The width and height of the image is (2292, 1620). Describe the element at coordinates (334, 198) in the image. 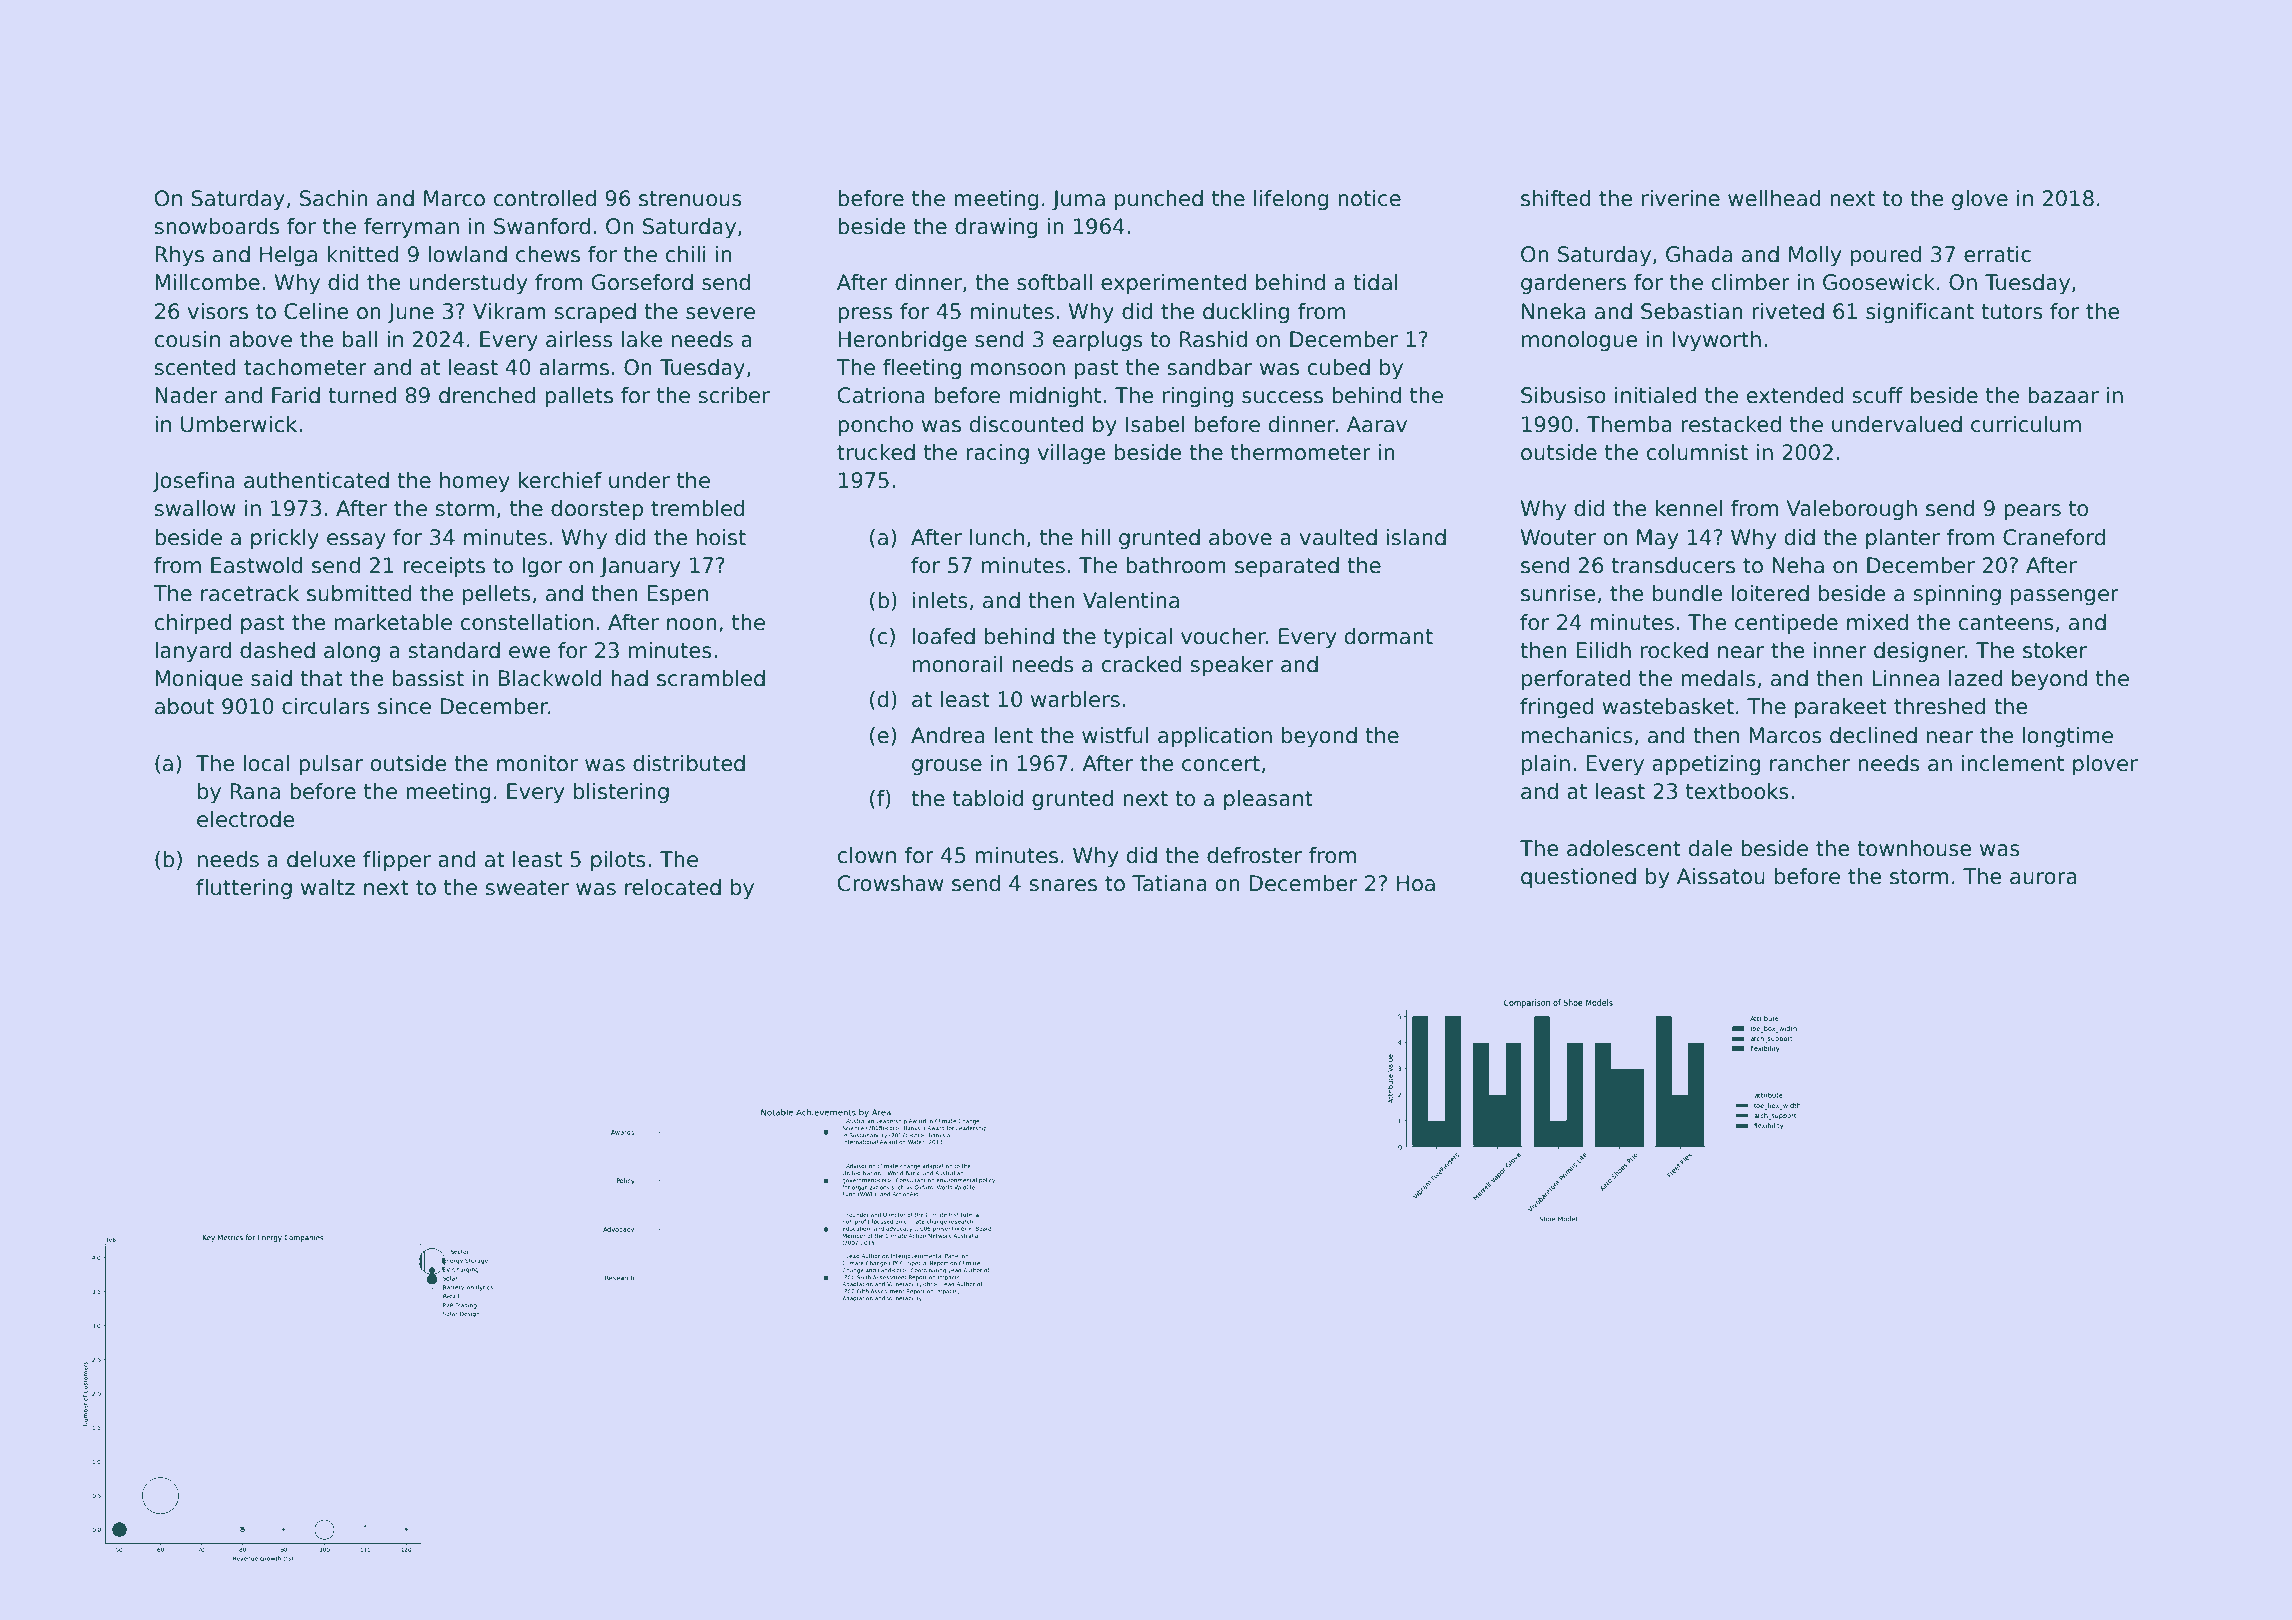

I see `Sachin` at that location.
